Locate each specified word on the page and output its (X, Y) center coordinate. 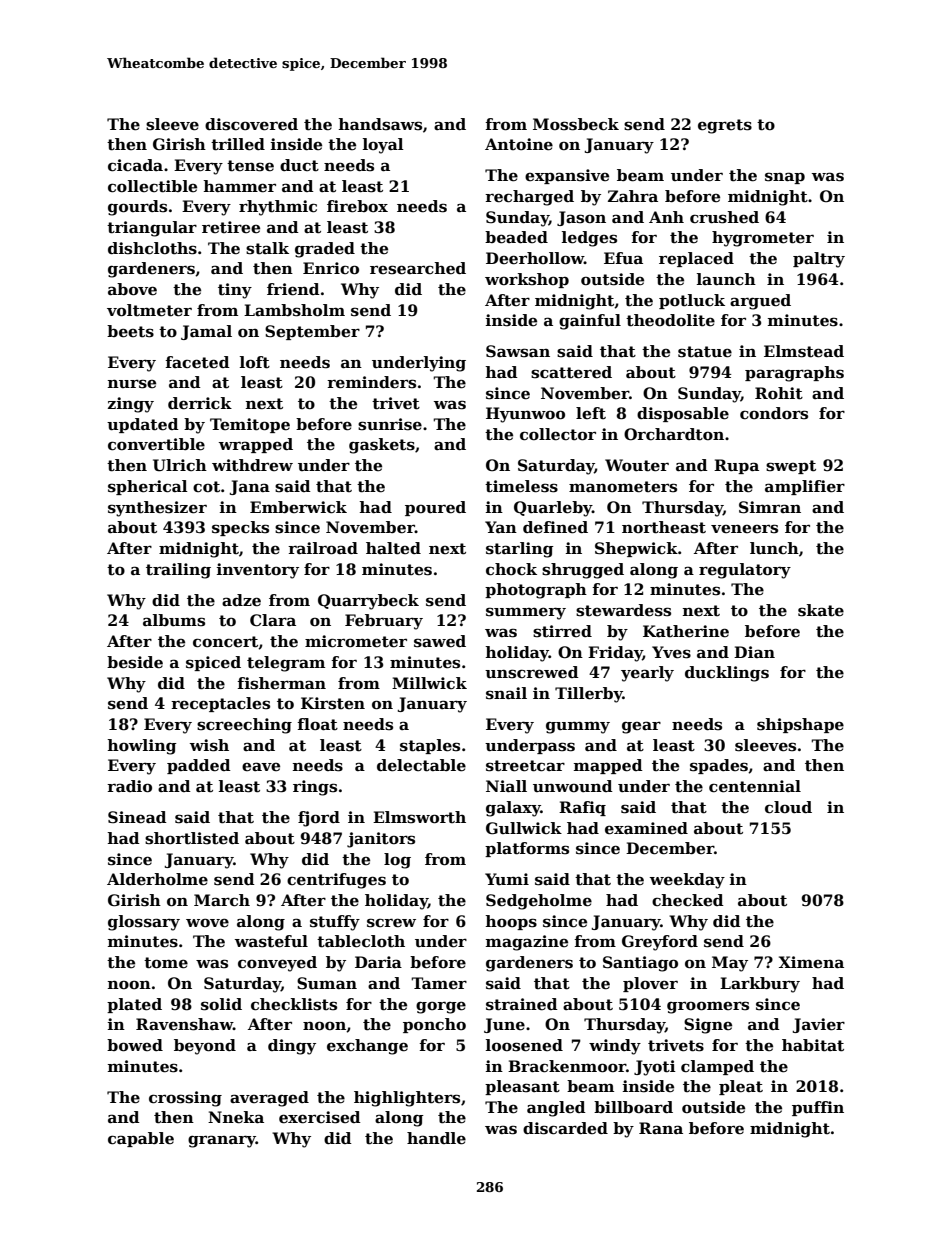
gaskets (382, 446)
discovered (251, 124)
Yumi (507, 879)
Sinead (137, 817)
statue (705, 352)
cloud (788, 807)
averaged (269, 1099)
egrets (725, 126)
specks (240, 528)
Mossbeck (576, 124)
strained (522, 1004)
